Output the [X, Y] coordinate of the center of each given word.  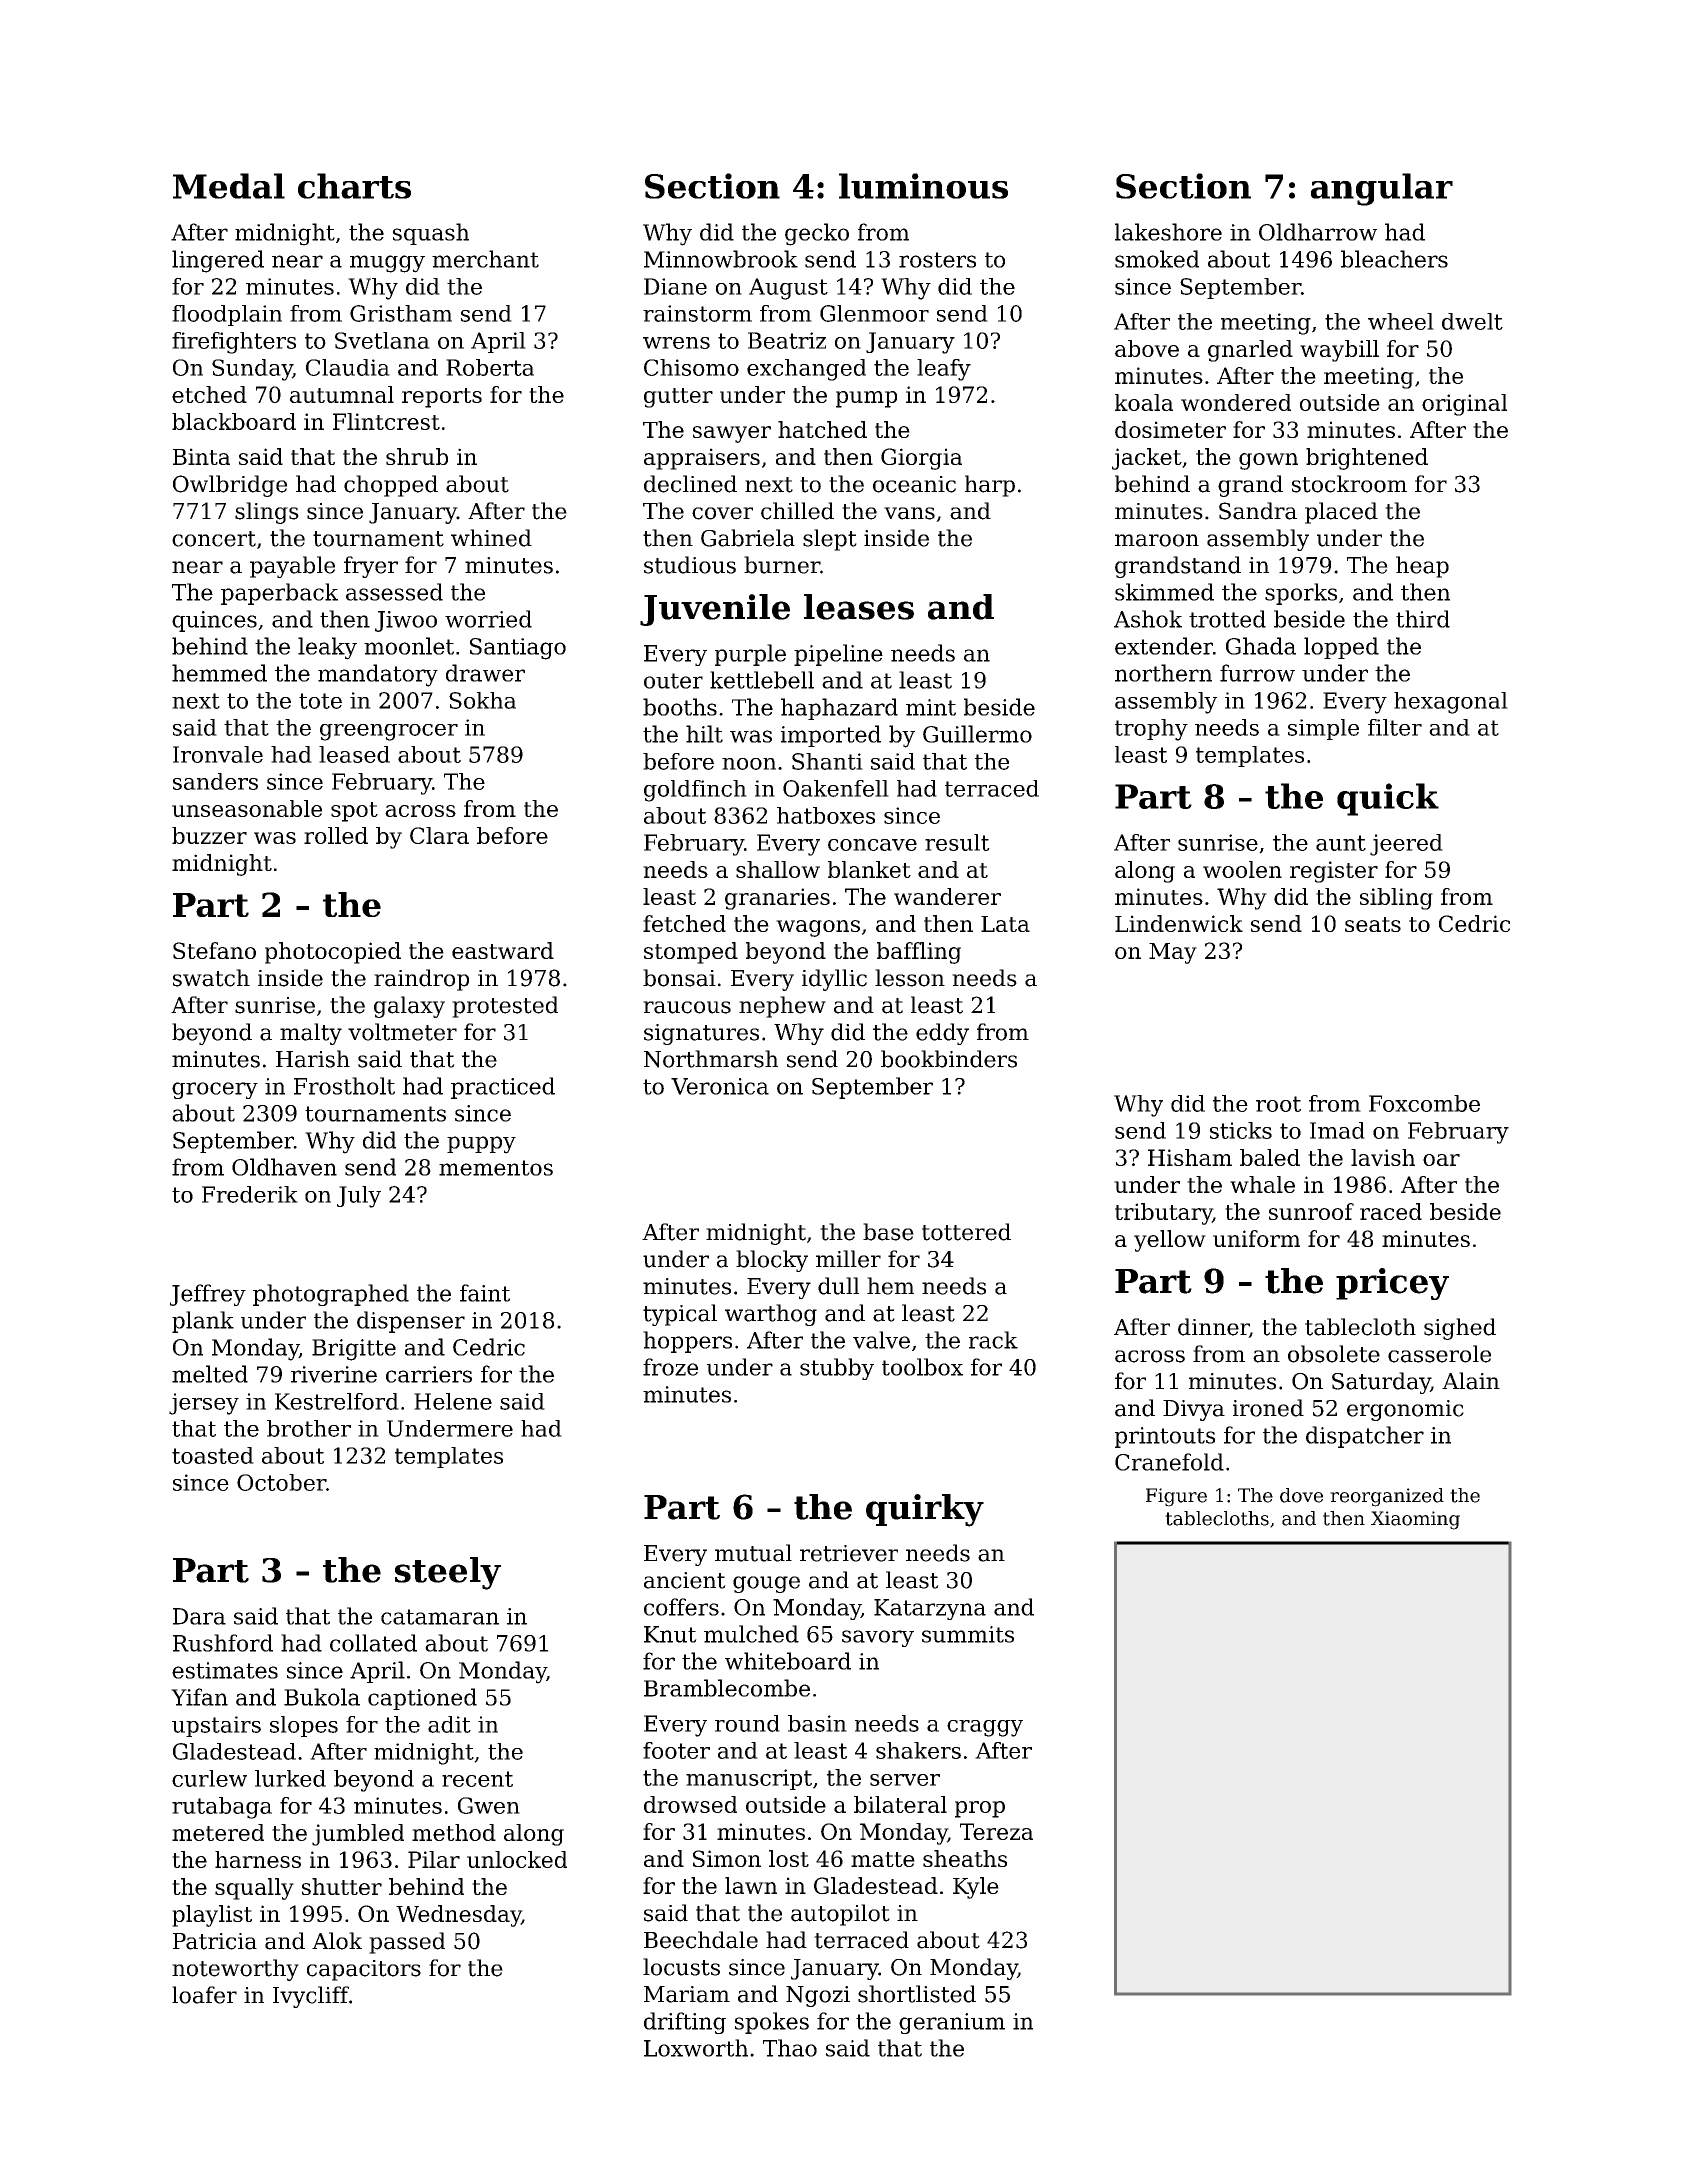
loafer [204, 1995]
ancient [685, 1580]
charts [354, 186]
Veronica [720, 1086]
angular [1382, 189]
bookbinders [949, 1059]
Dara [199, 1616]
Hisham [1190, 1157]
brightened [1367, 459]
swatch [211, 978]
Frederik [250, 1194]
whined [491, 538]
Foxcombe [1424, 1103]
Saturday [1381, 1383]
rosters [937, 260]
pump [866, 399]
